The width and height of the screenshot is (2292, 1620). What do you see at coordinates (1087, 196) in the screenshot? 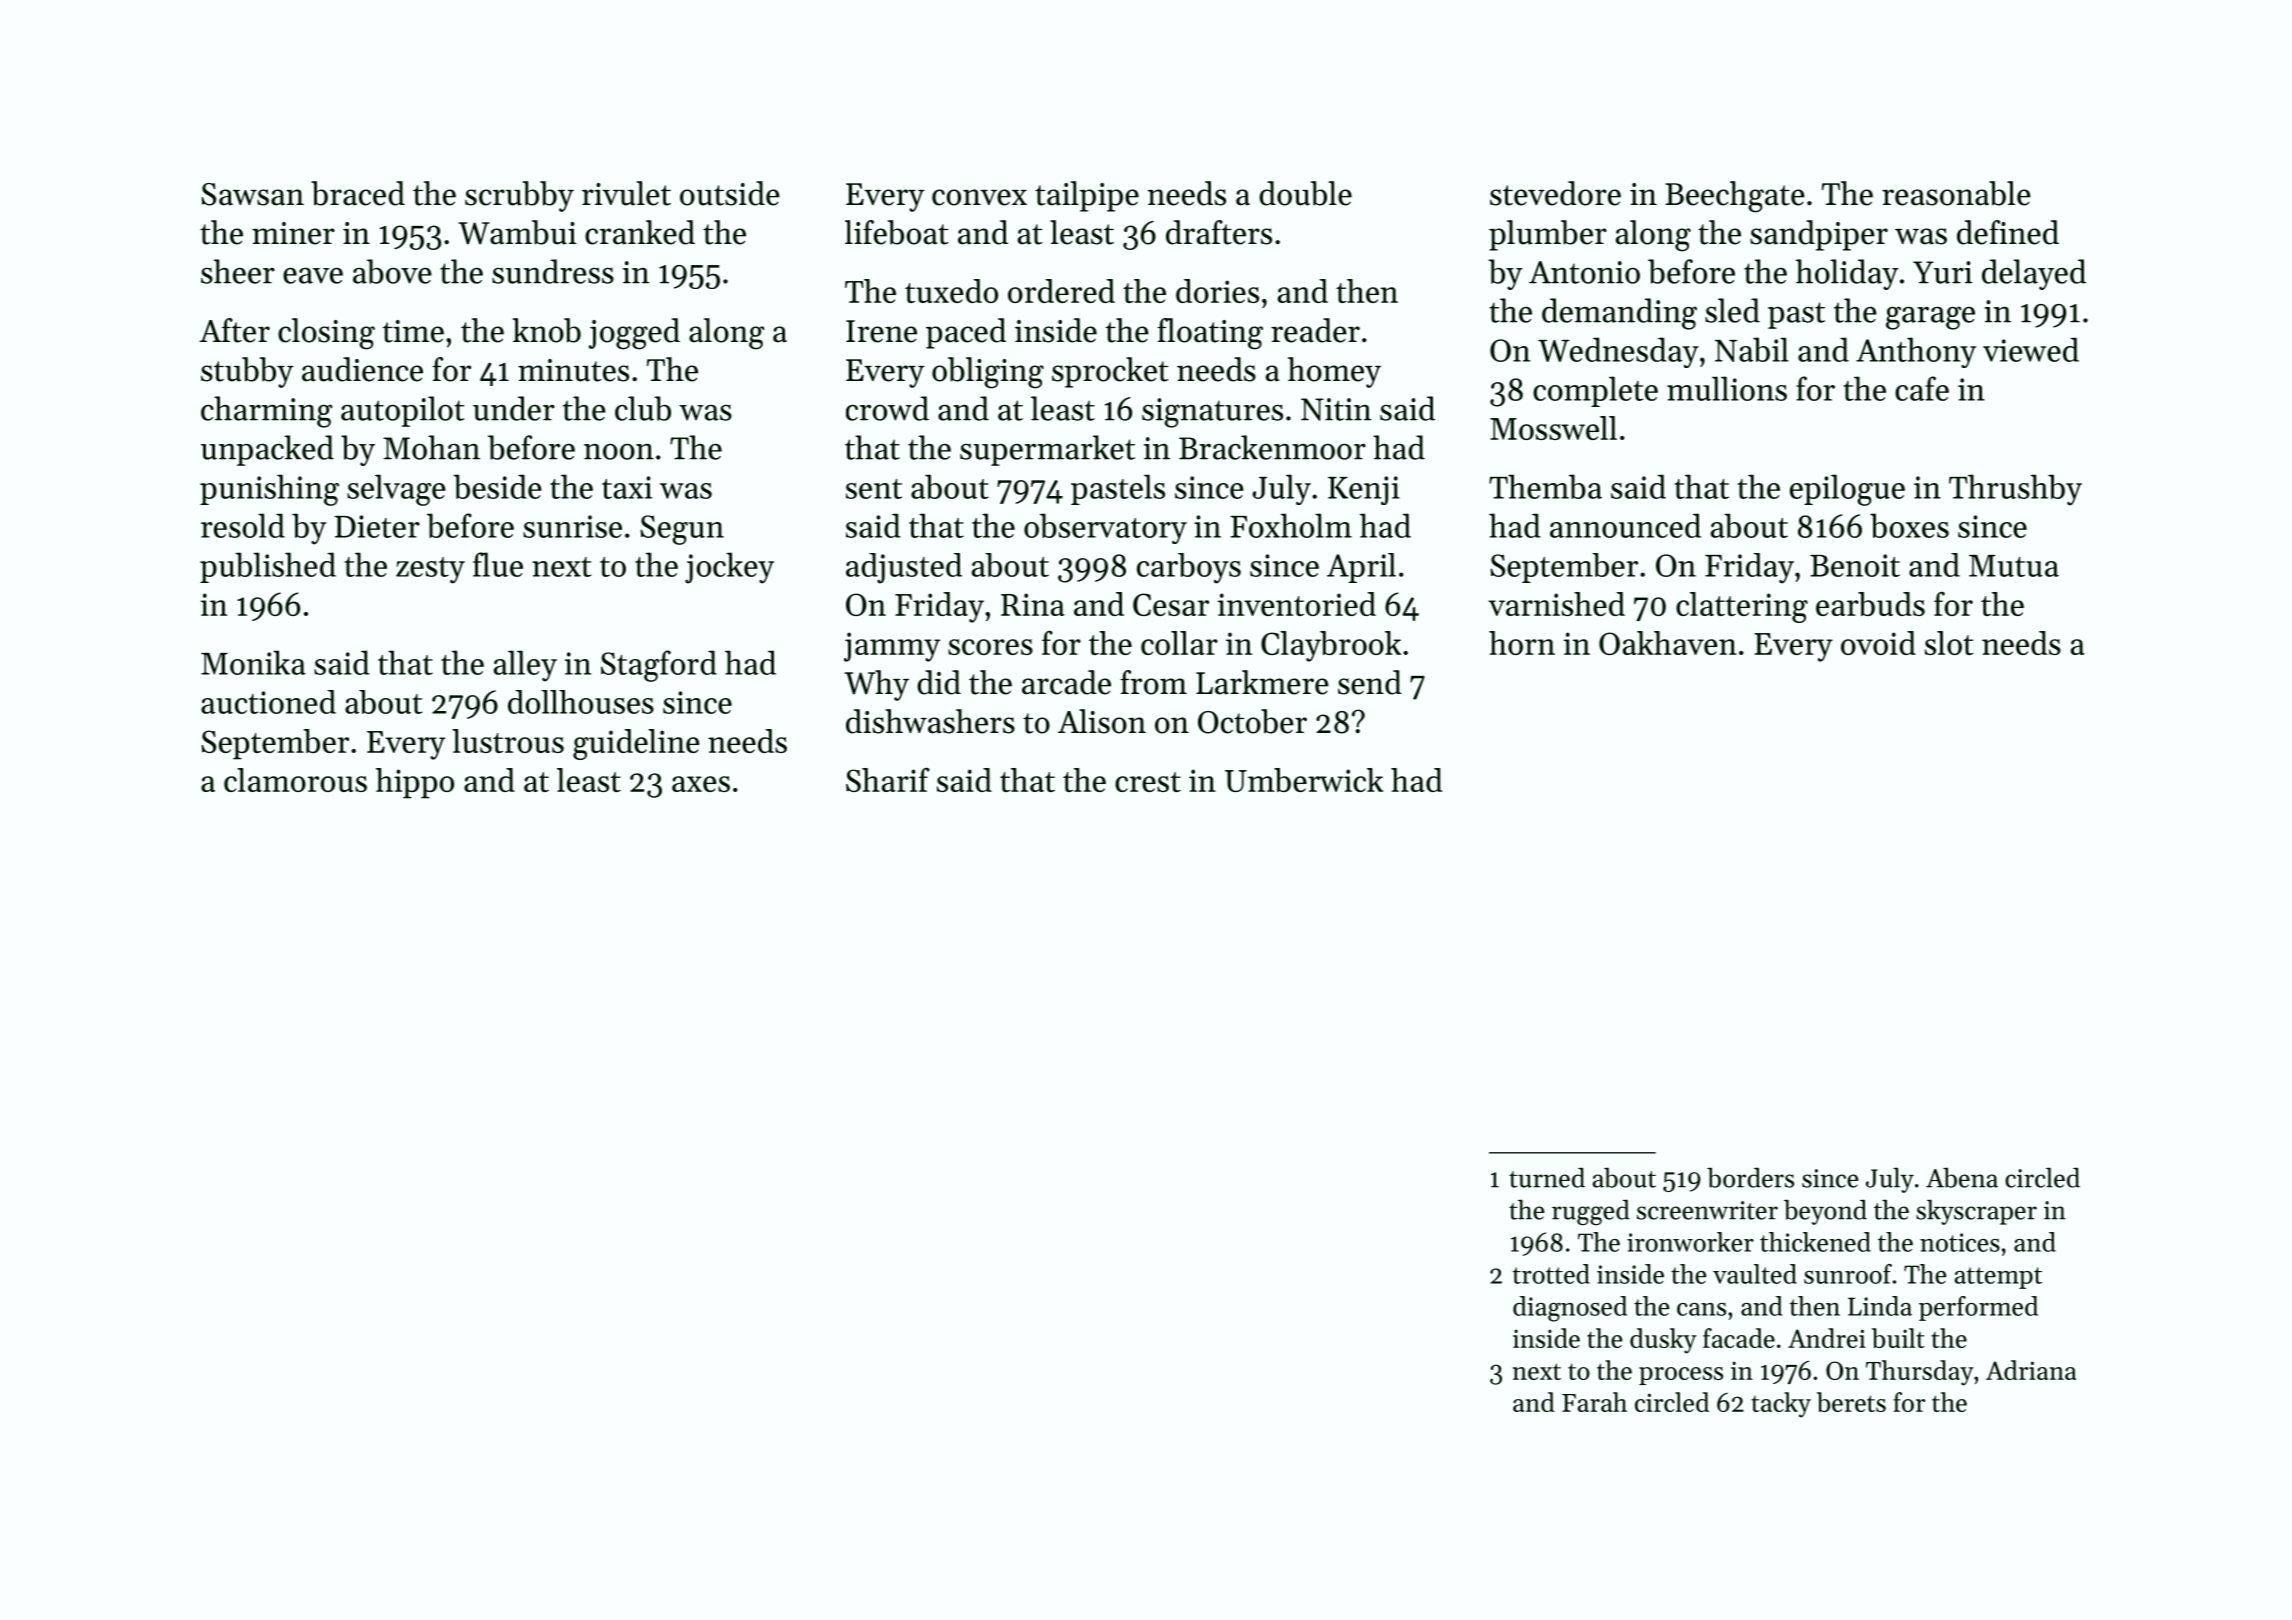
I see `tailpipe` at bounding box center [1087, 196].
